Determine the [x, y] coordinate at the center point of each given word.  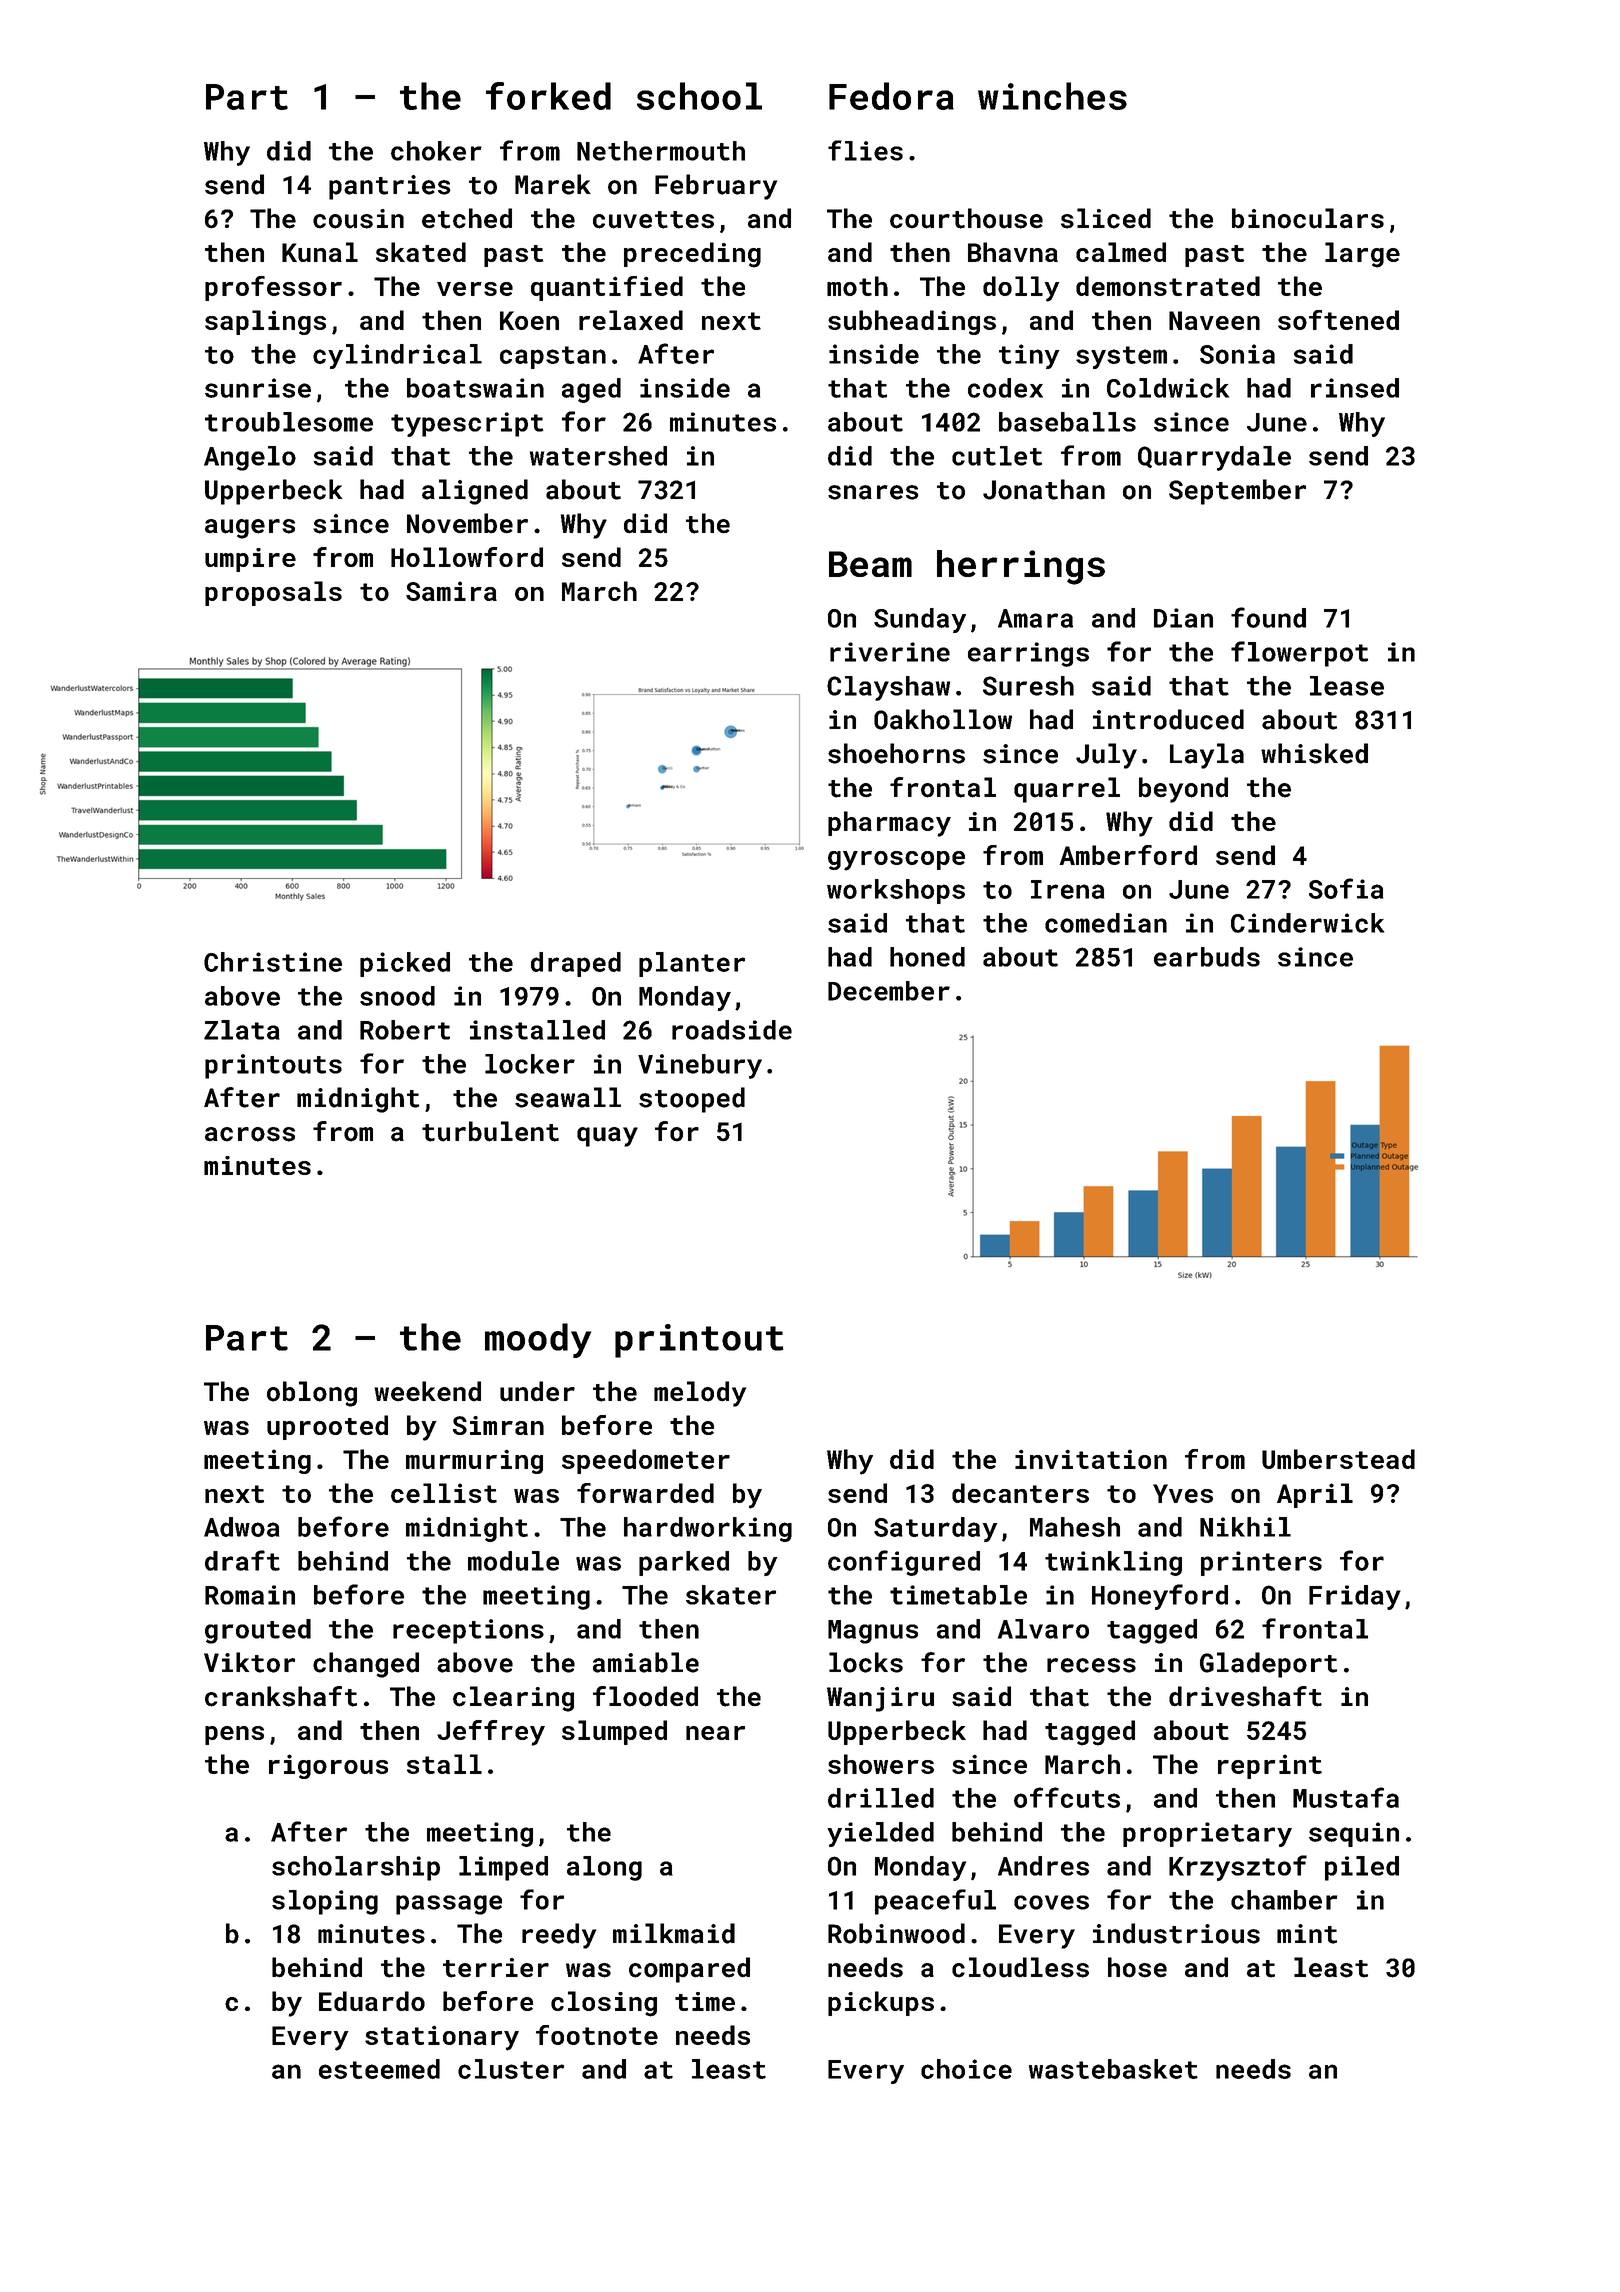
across [250, 1134]
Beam [870, 564]
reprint [1270, 1766]
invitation [1091, 1459]
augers [250, 529]
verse [475, 289]
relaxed [631, 320]
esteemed [379, 2069]
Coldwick [1168, 388]
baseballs [1067, 422]
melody [700, 1394]
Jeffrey [491, 1733]
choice [966, 2069]
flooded [645, 1696]
